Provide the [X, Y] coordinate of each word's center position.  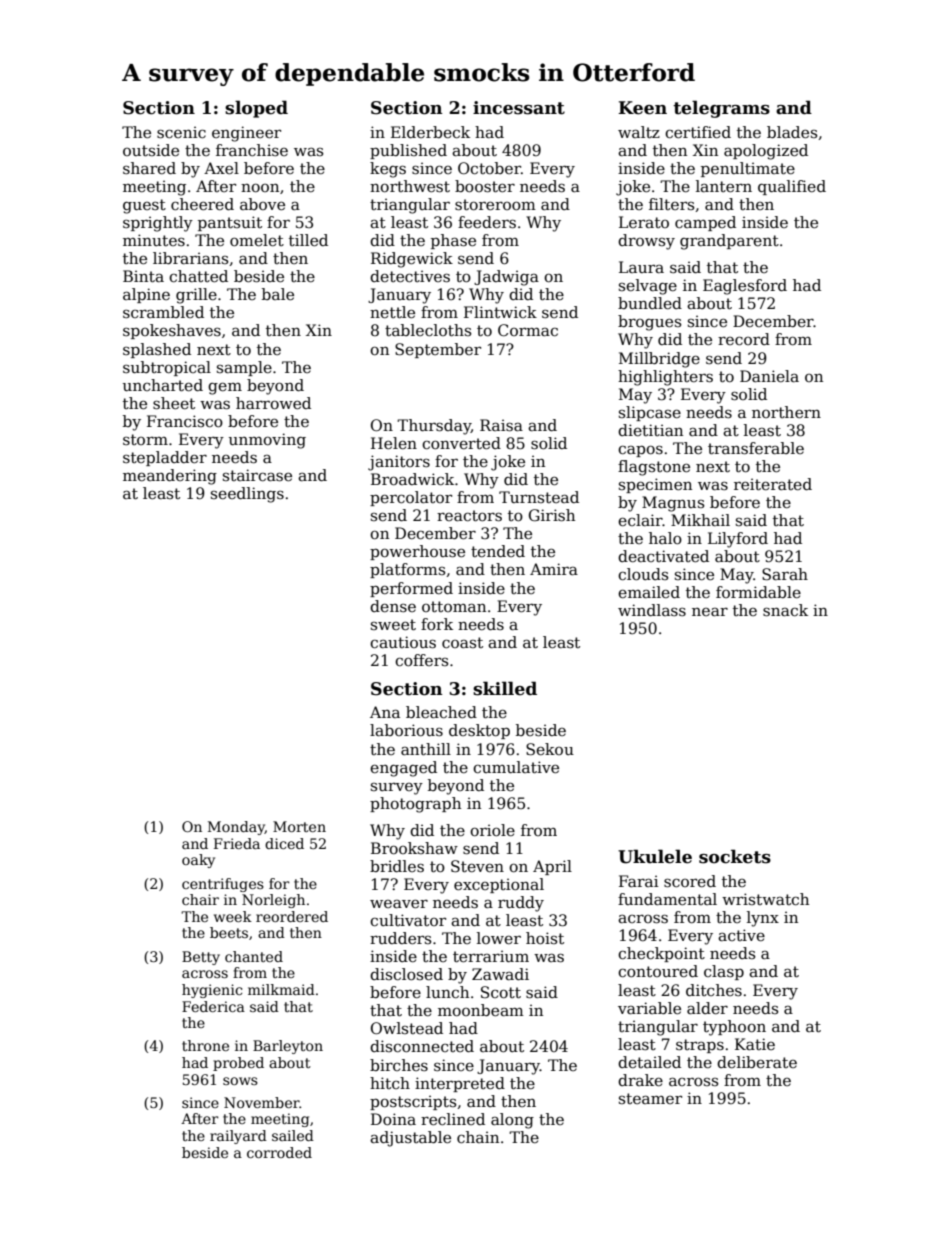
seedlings [247, 495]
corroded [279, 1152]
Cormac [528, 330]
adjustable [410, 1139]
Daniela [769, 376]
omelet [257, 240]
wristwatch [765, 899]
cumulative [516, 767]
